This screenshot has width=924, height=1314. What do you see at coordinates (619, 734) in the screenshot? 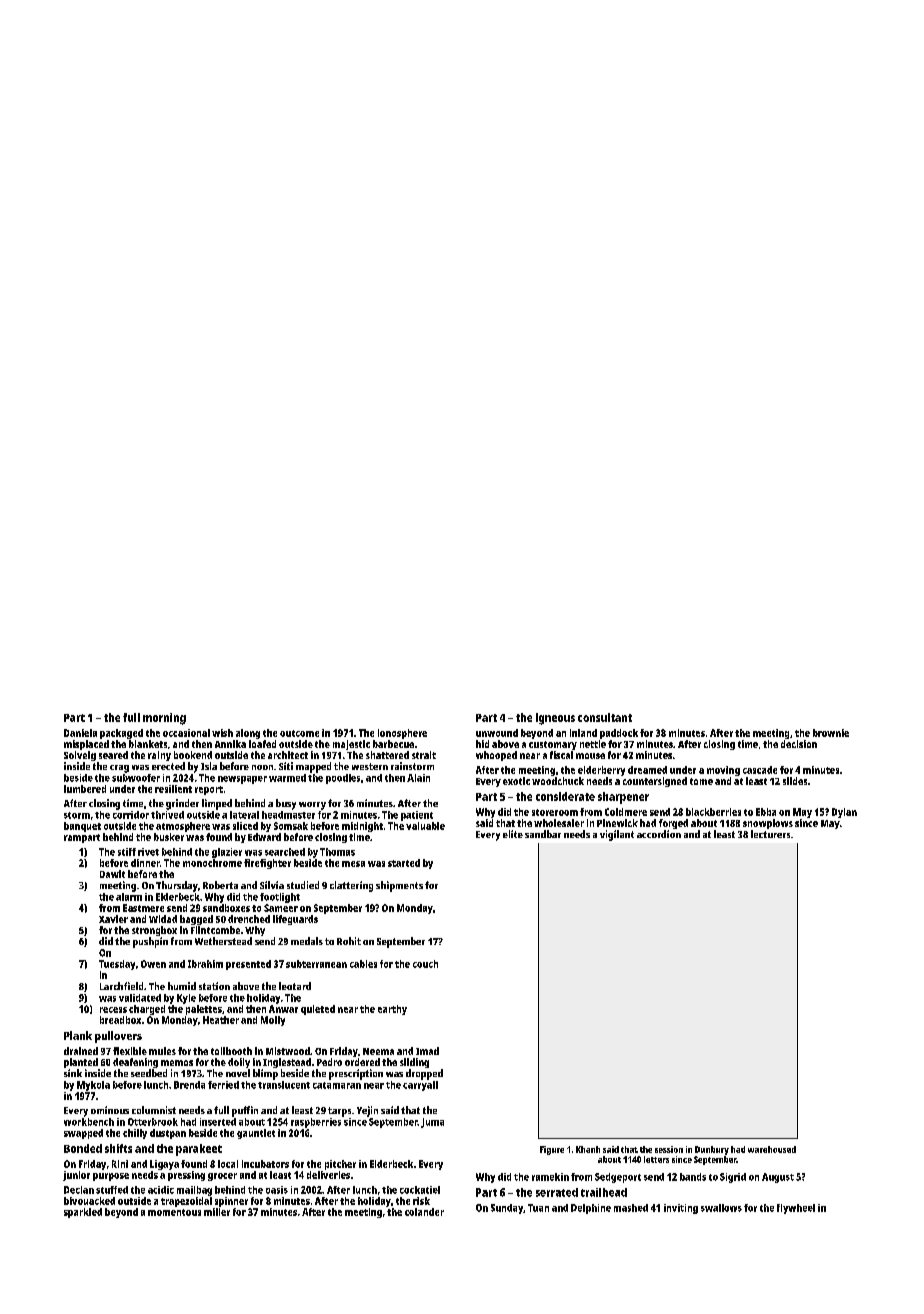
I see `paddock` at bounding box center [619, 734].
